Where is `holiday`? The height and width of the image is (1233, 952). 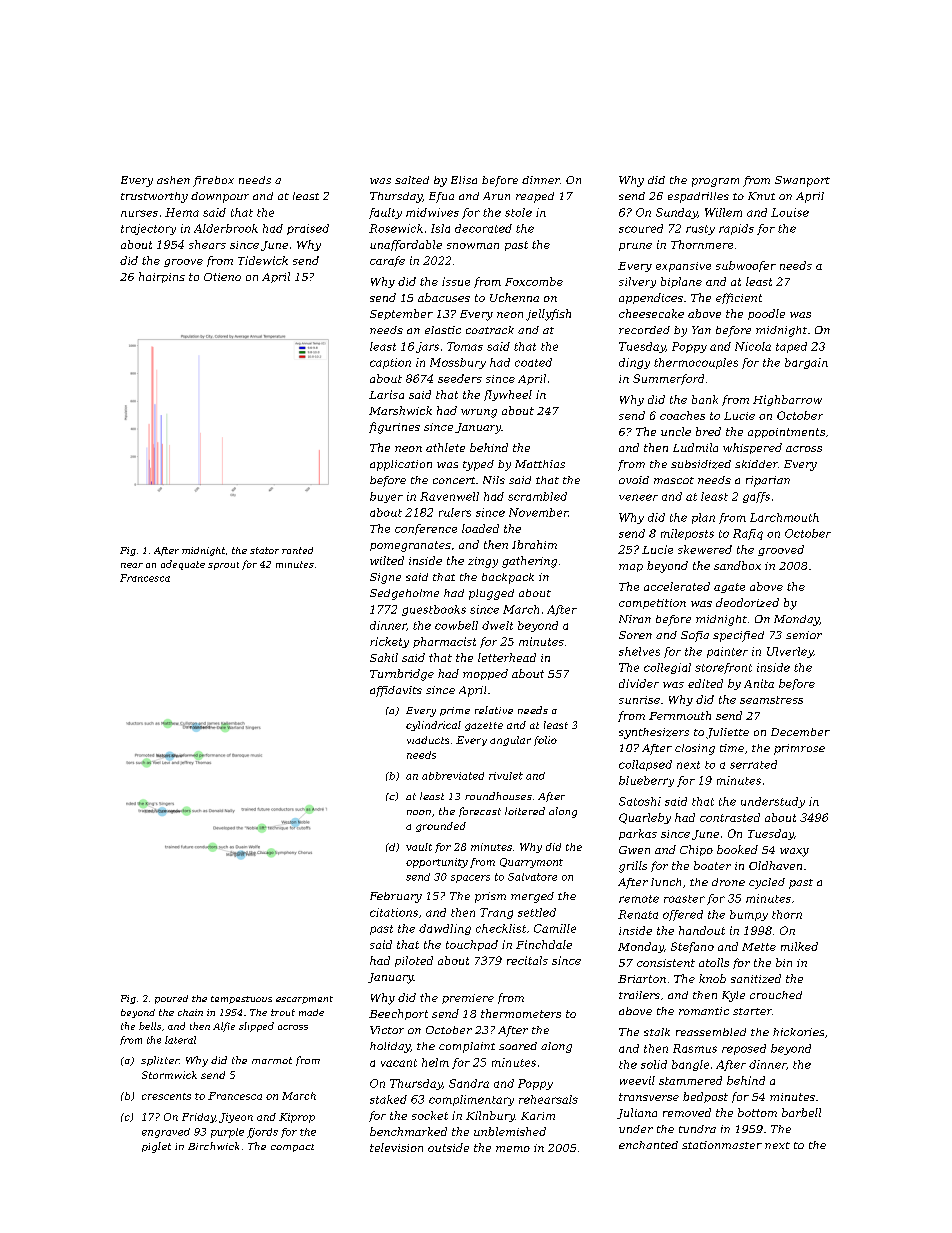 holiday is located at coordinates (390, 1047).
